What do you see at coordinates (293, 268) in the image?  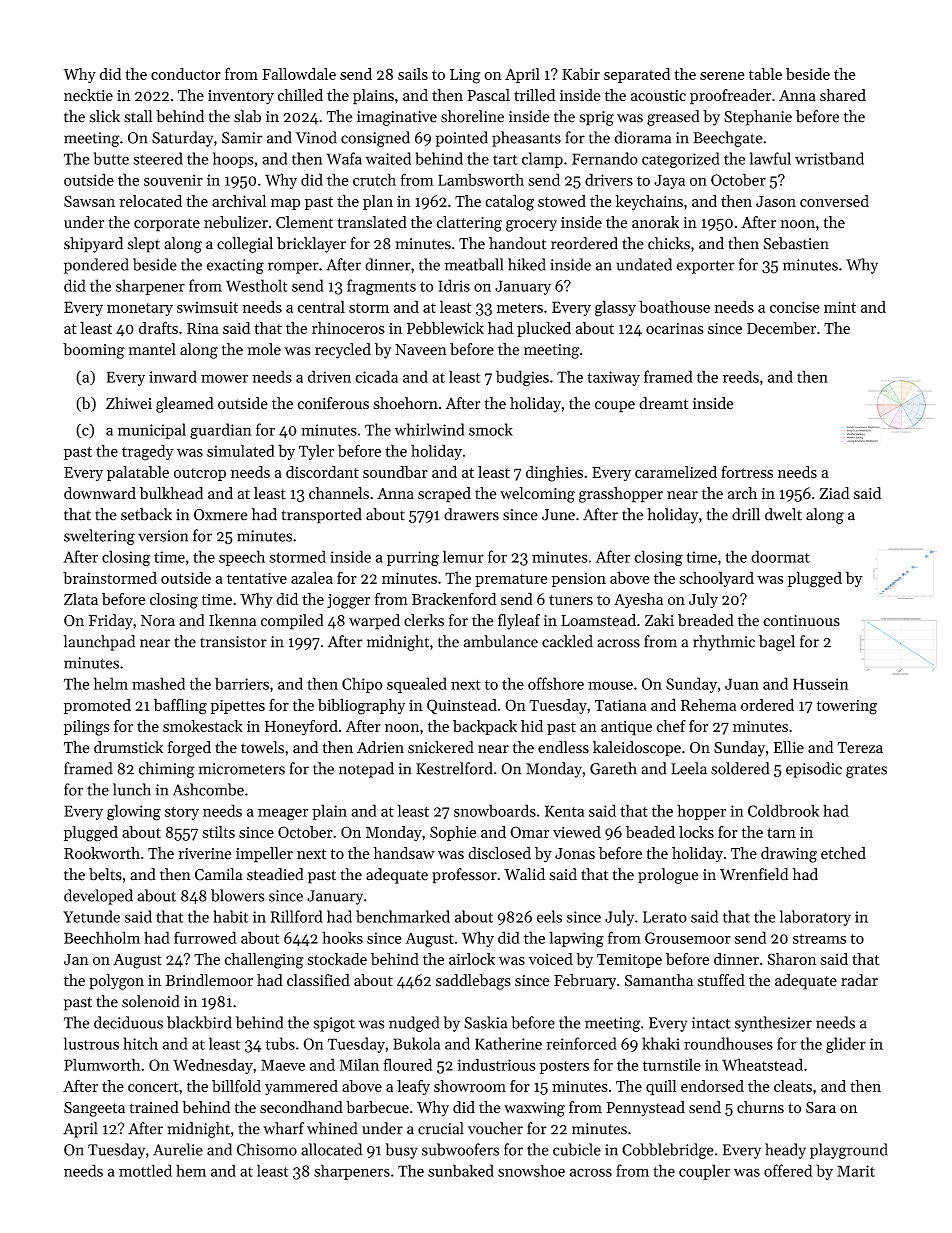 I see `romper` at bounding box center [293, 268].
